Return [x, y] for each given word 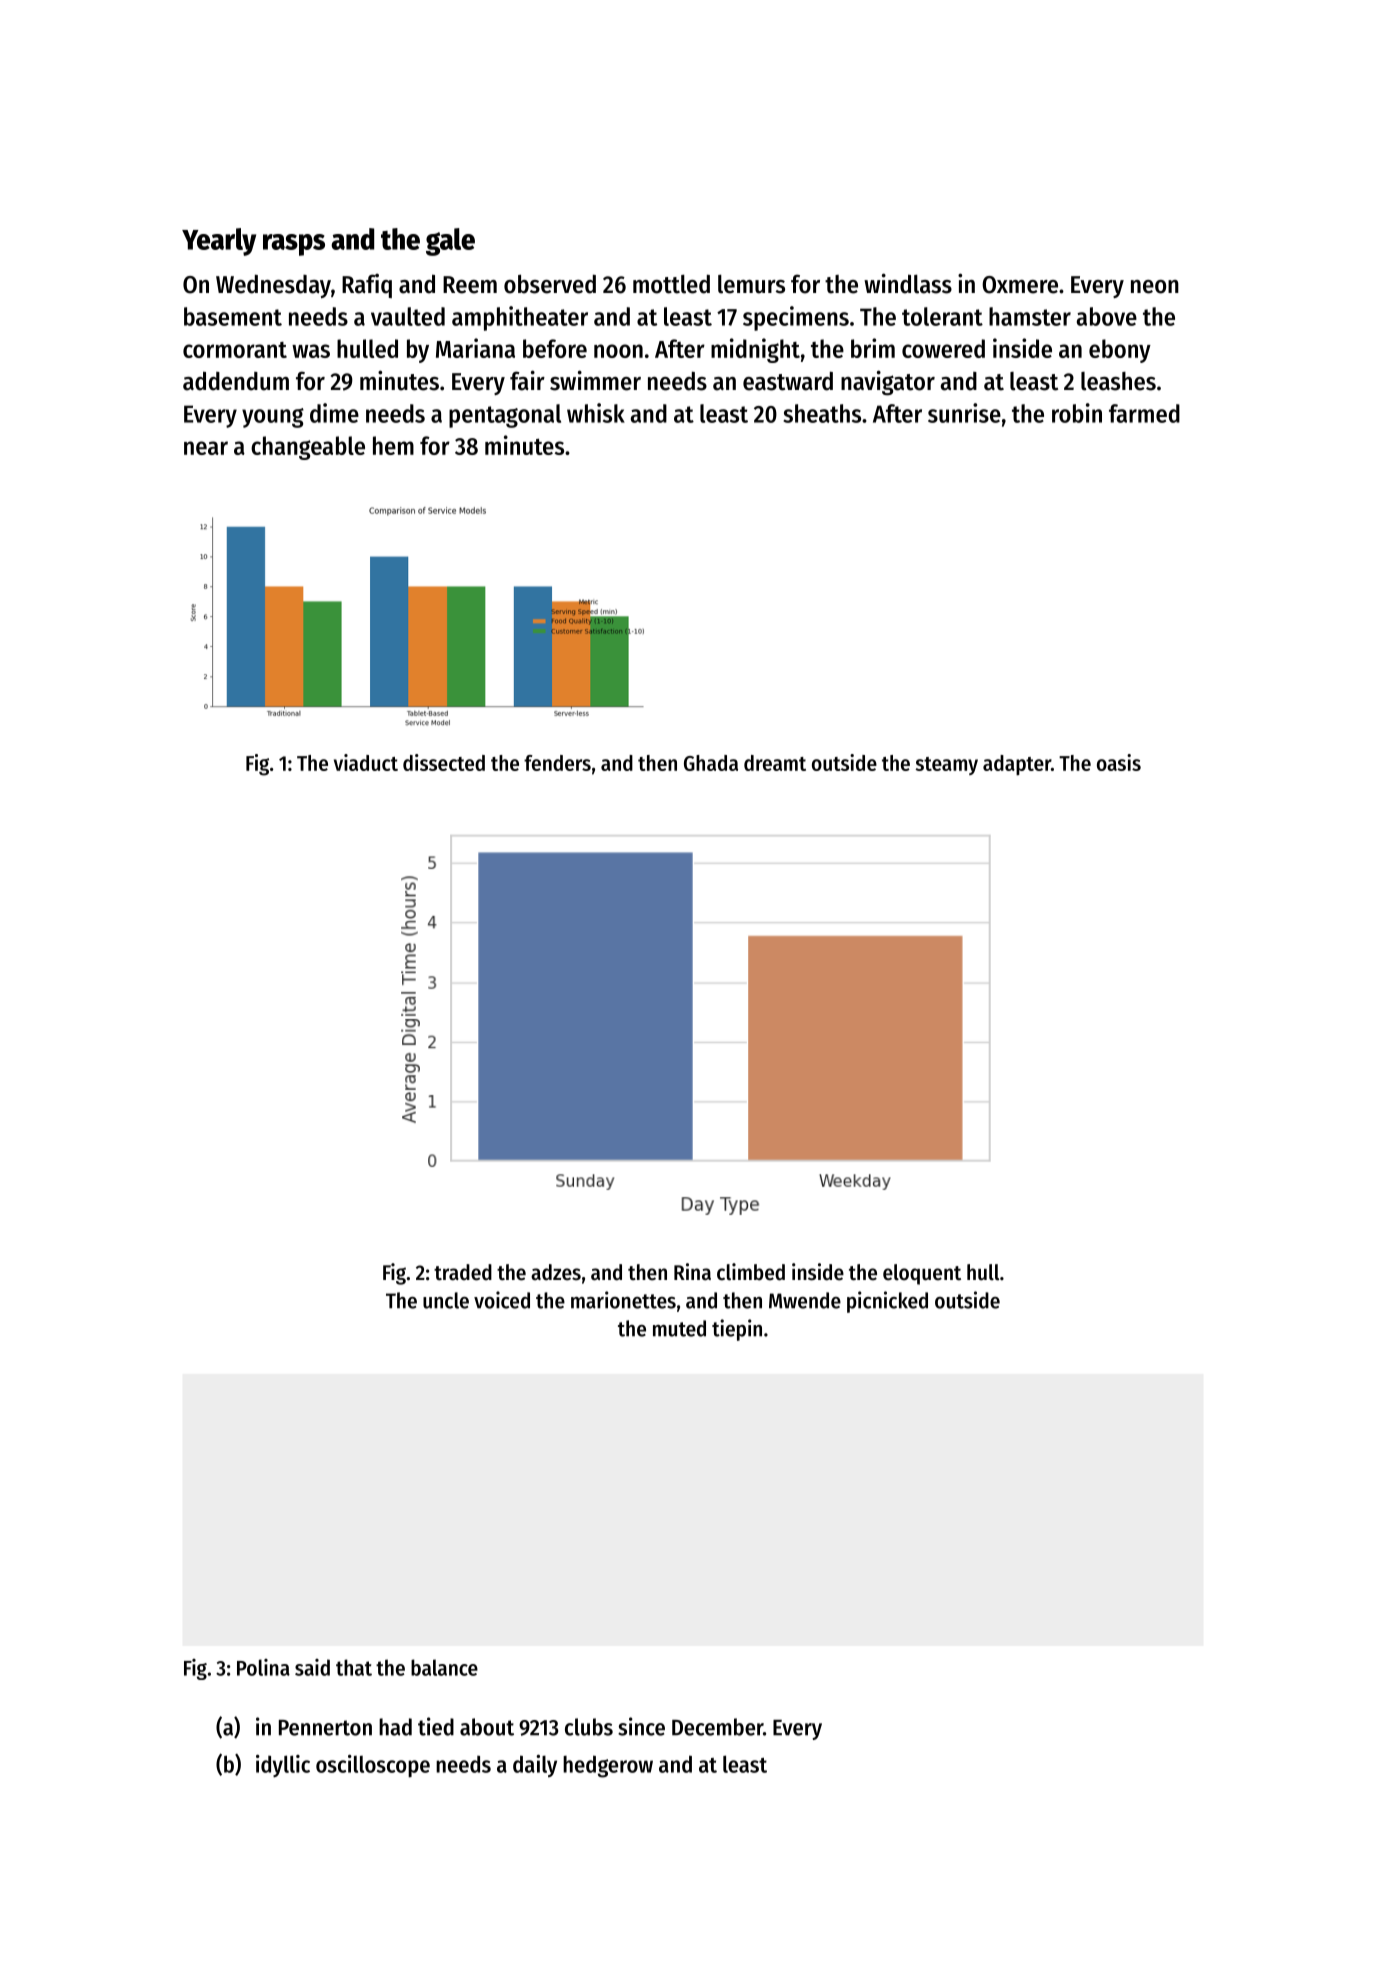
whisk [596, 413]
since [641, 1726]
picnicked [887, 1302]
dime [334, 413]
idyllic [283, 1766]
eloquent [922, 1274]
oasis [1119, 762]
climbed [751, 1272]
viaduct [366, 762]
